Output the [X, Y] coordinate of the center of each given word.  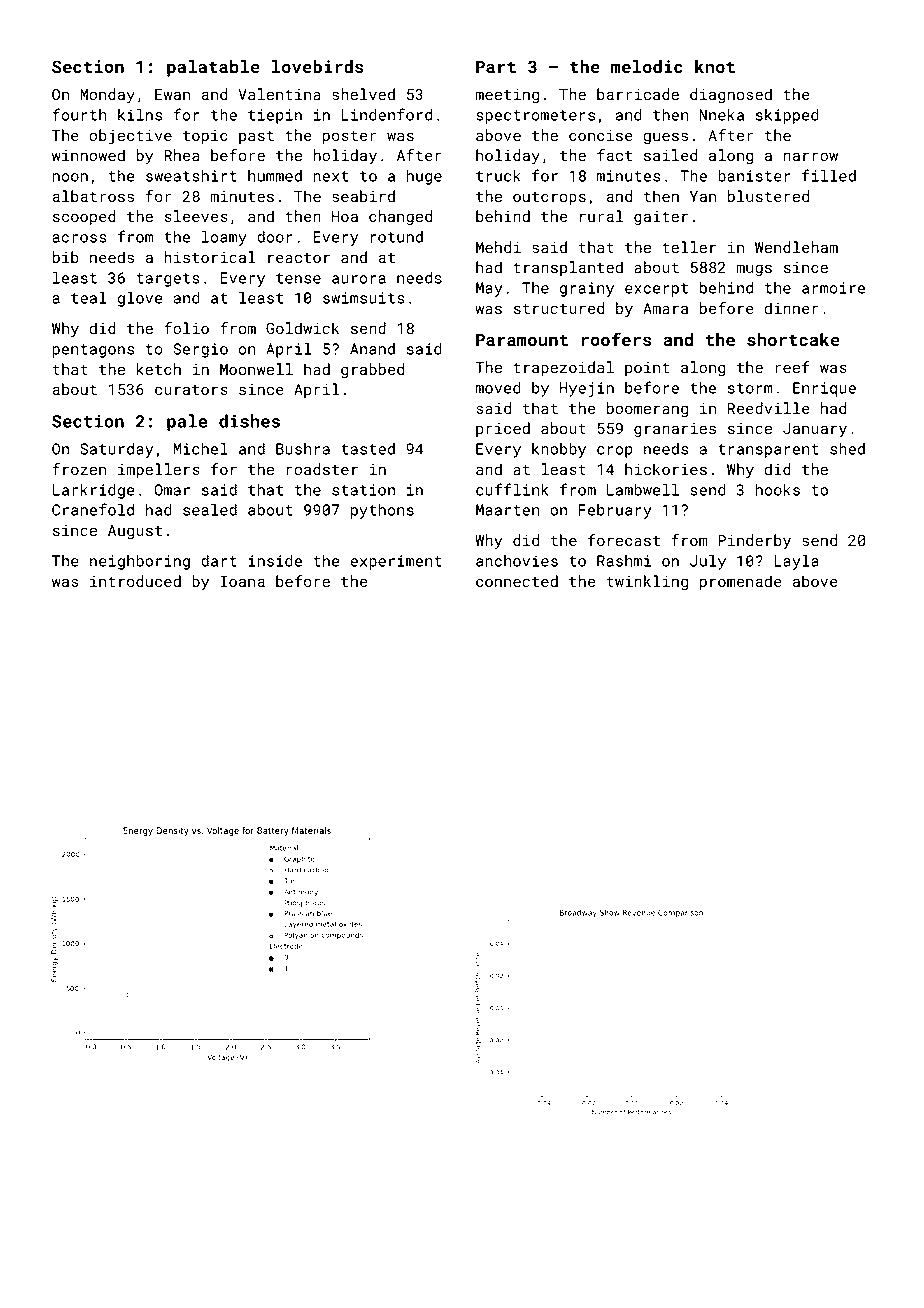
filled [829, 175]
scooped [84, 217]
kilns [140, 115]
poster [350, 137]
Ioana [242, 581]
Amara [665, 308]
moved [498, 388]
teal [89, 298]
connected [517, 581]
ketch [158, 369]
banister [754, 176]
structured [559, 308]
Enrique [824, 389]
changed [400, 217]
